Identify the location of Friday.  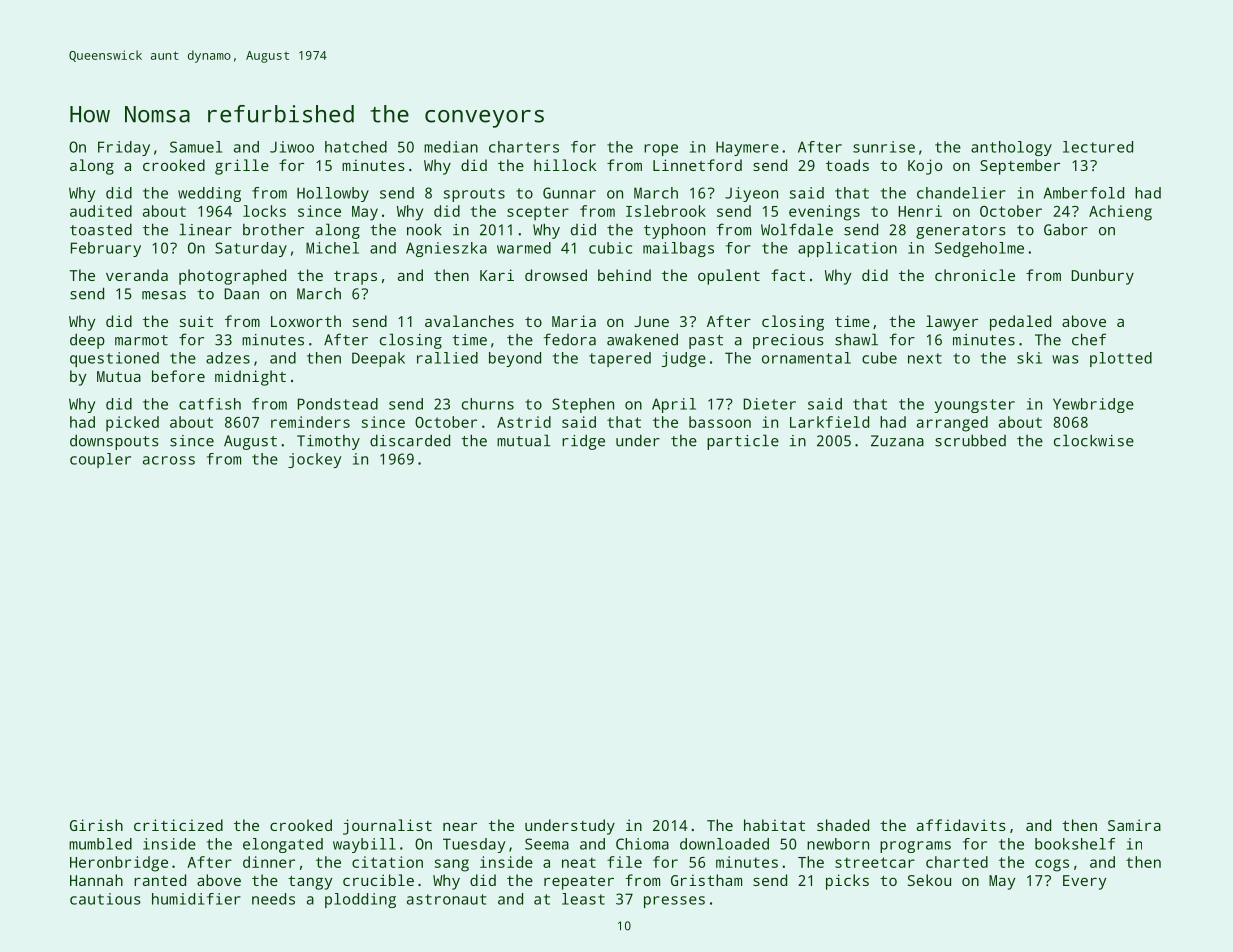
(124, 148).
